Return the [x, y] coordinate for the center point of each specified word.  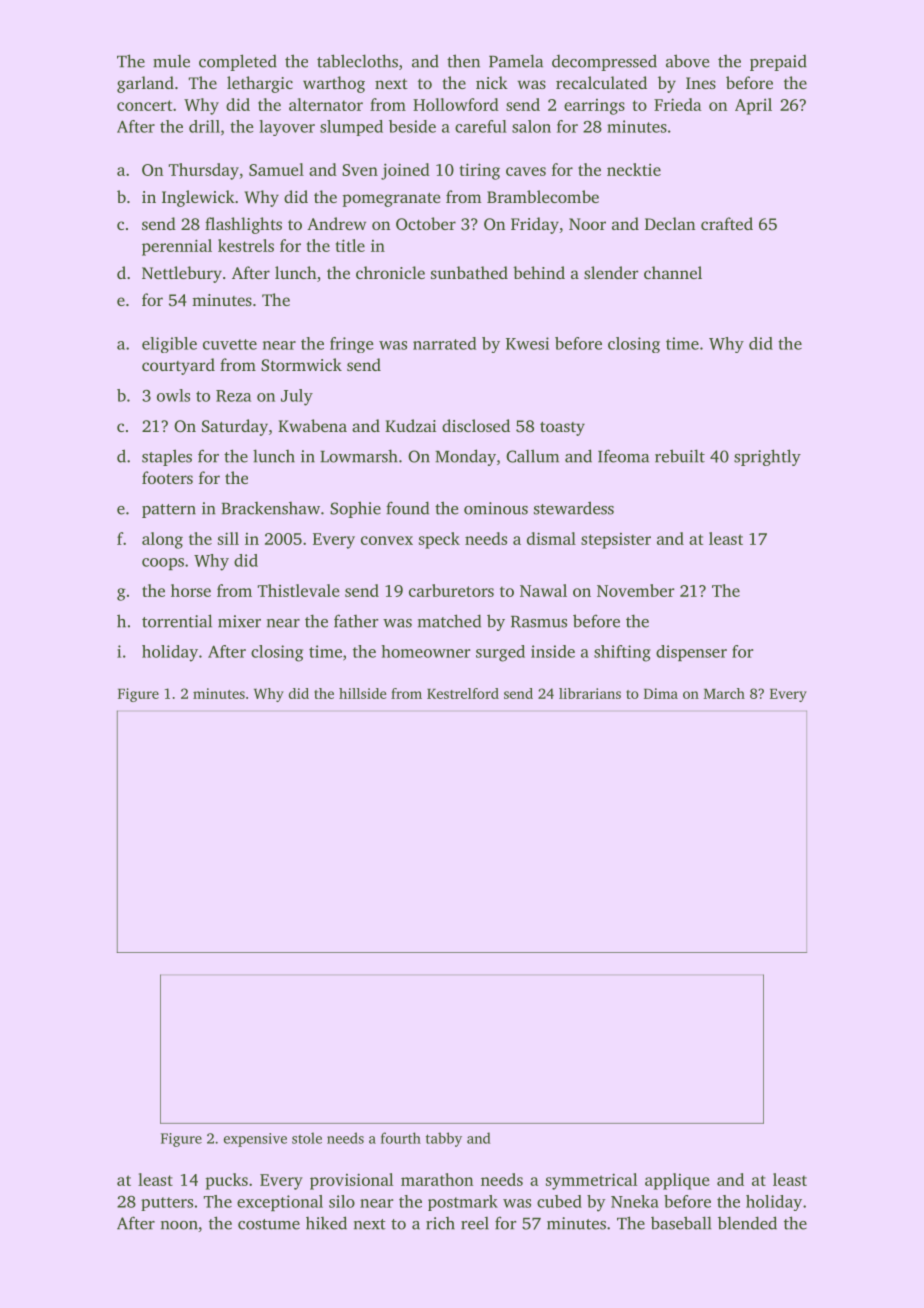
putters [167, 1204]
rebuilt [680, 456]
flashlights [243, 225]
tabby [444, 1139]
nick [492, 82]
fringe [352, 345]
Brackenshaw [271, 508]
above [687, 61]
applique [677, 1181]
